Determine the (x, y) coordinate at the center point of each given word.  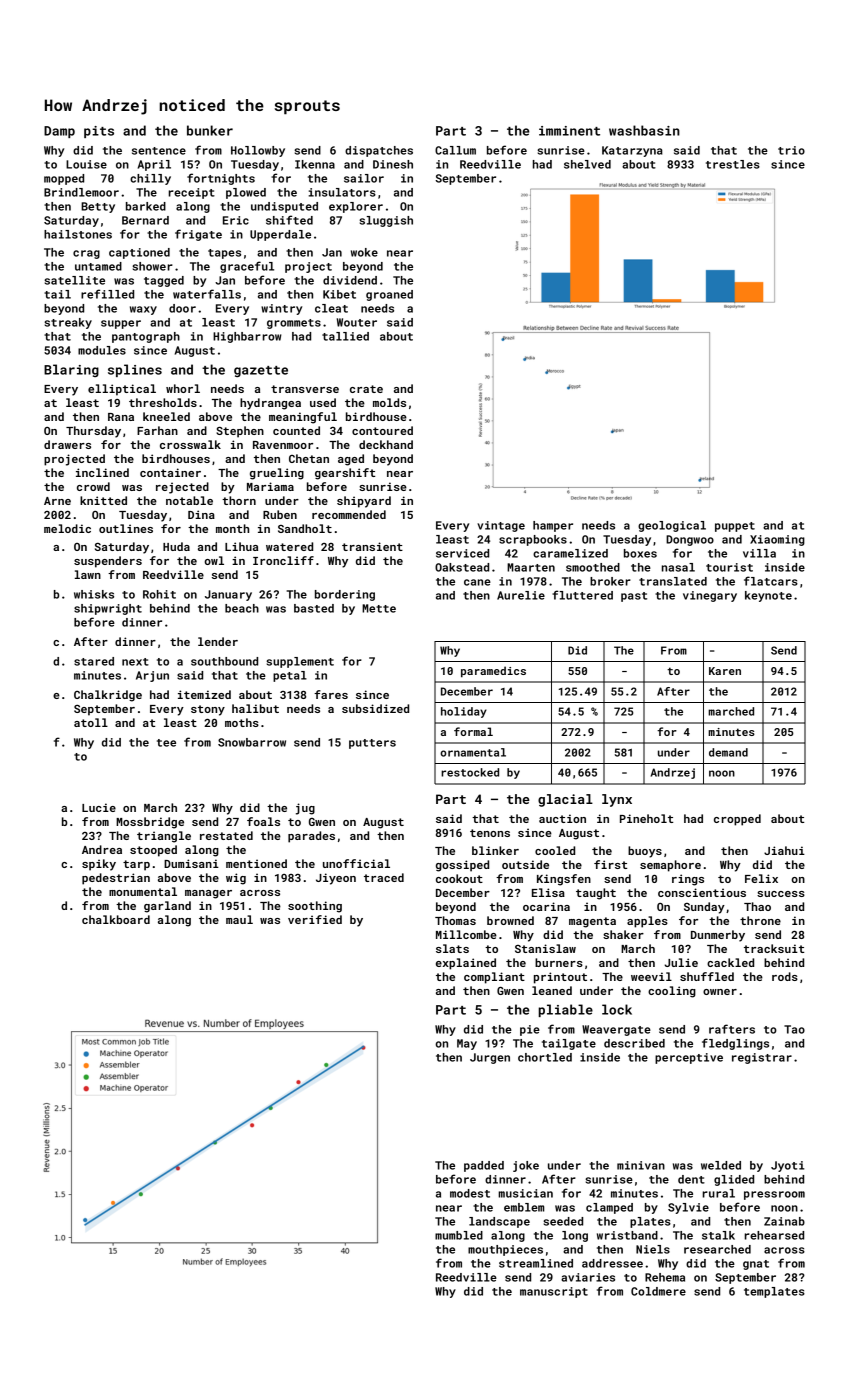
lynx (617, 800)
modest (470, 1193)
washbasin (644, 130)
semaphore (670, 866)
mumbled (459, 1235)
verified (315, 919)
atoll (91, 722)
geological (672, 526)
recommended (349, 514)
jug (305, 809)
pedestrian (116, 879)
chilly (150, 179)
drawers (67, 444)
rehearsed (774, 1235)
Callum (455, 150)
